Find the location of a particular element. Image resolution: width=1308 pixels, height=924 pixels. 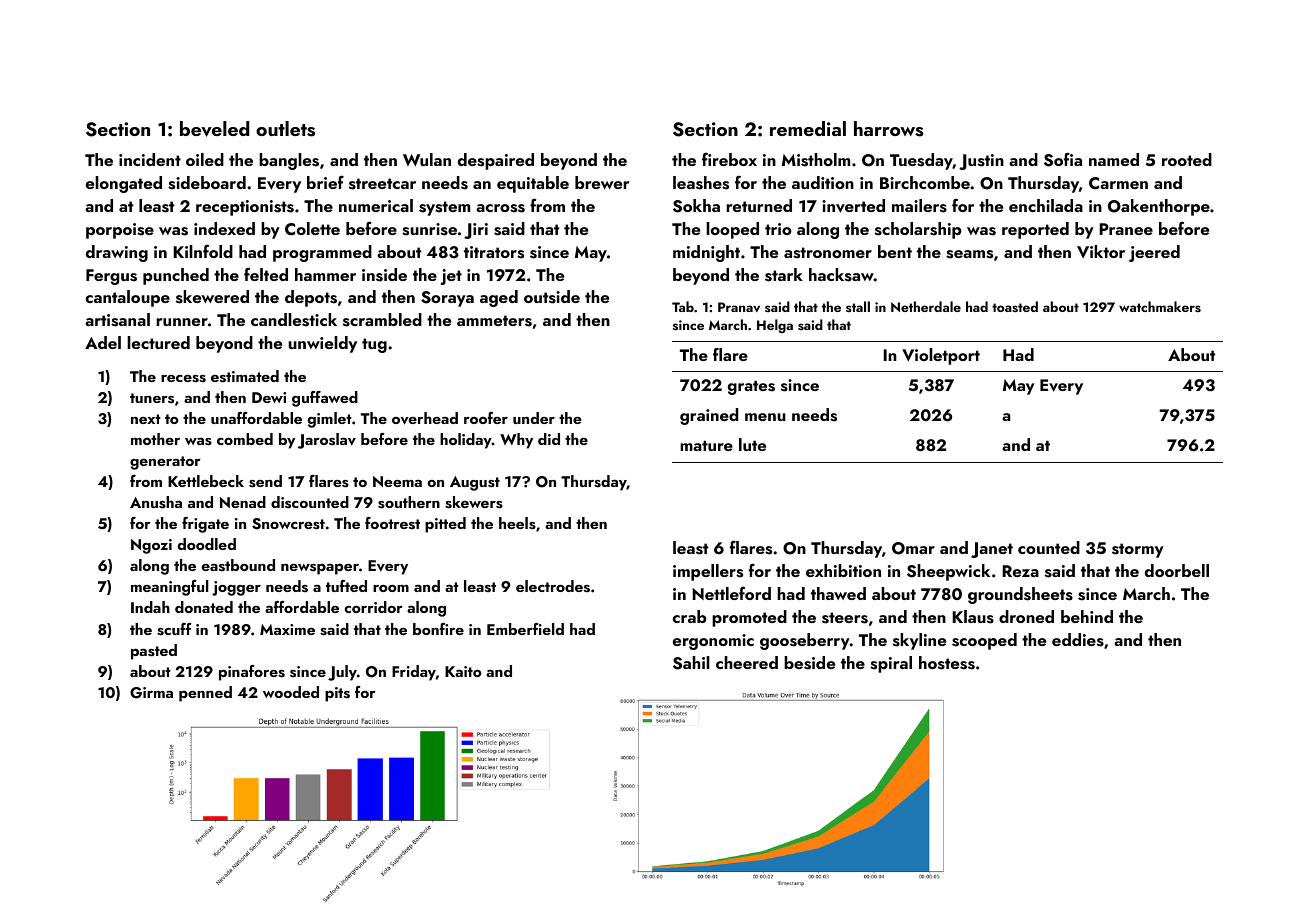

Violetport is located at coordinates (941, 356).
